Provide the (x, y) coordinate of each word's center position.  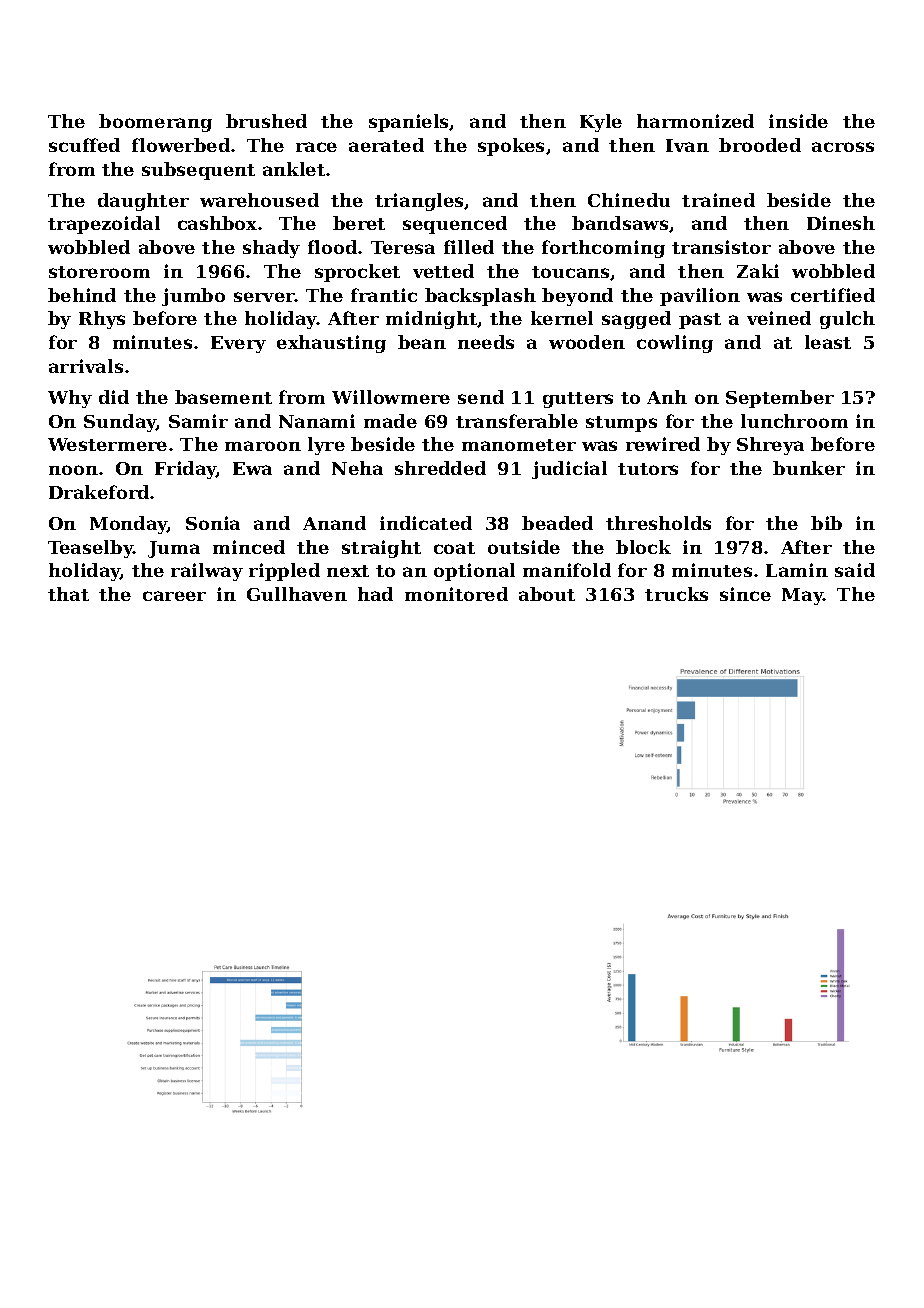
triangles (419, 202)
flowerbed (181, 145)
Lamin (797, 570)
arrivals (86, 366)
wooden (587, 342)
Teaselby (90, 549)
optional (474, 572)
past (700, 321)
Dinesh (841, 223)
